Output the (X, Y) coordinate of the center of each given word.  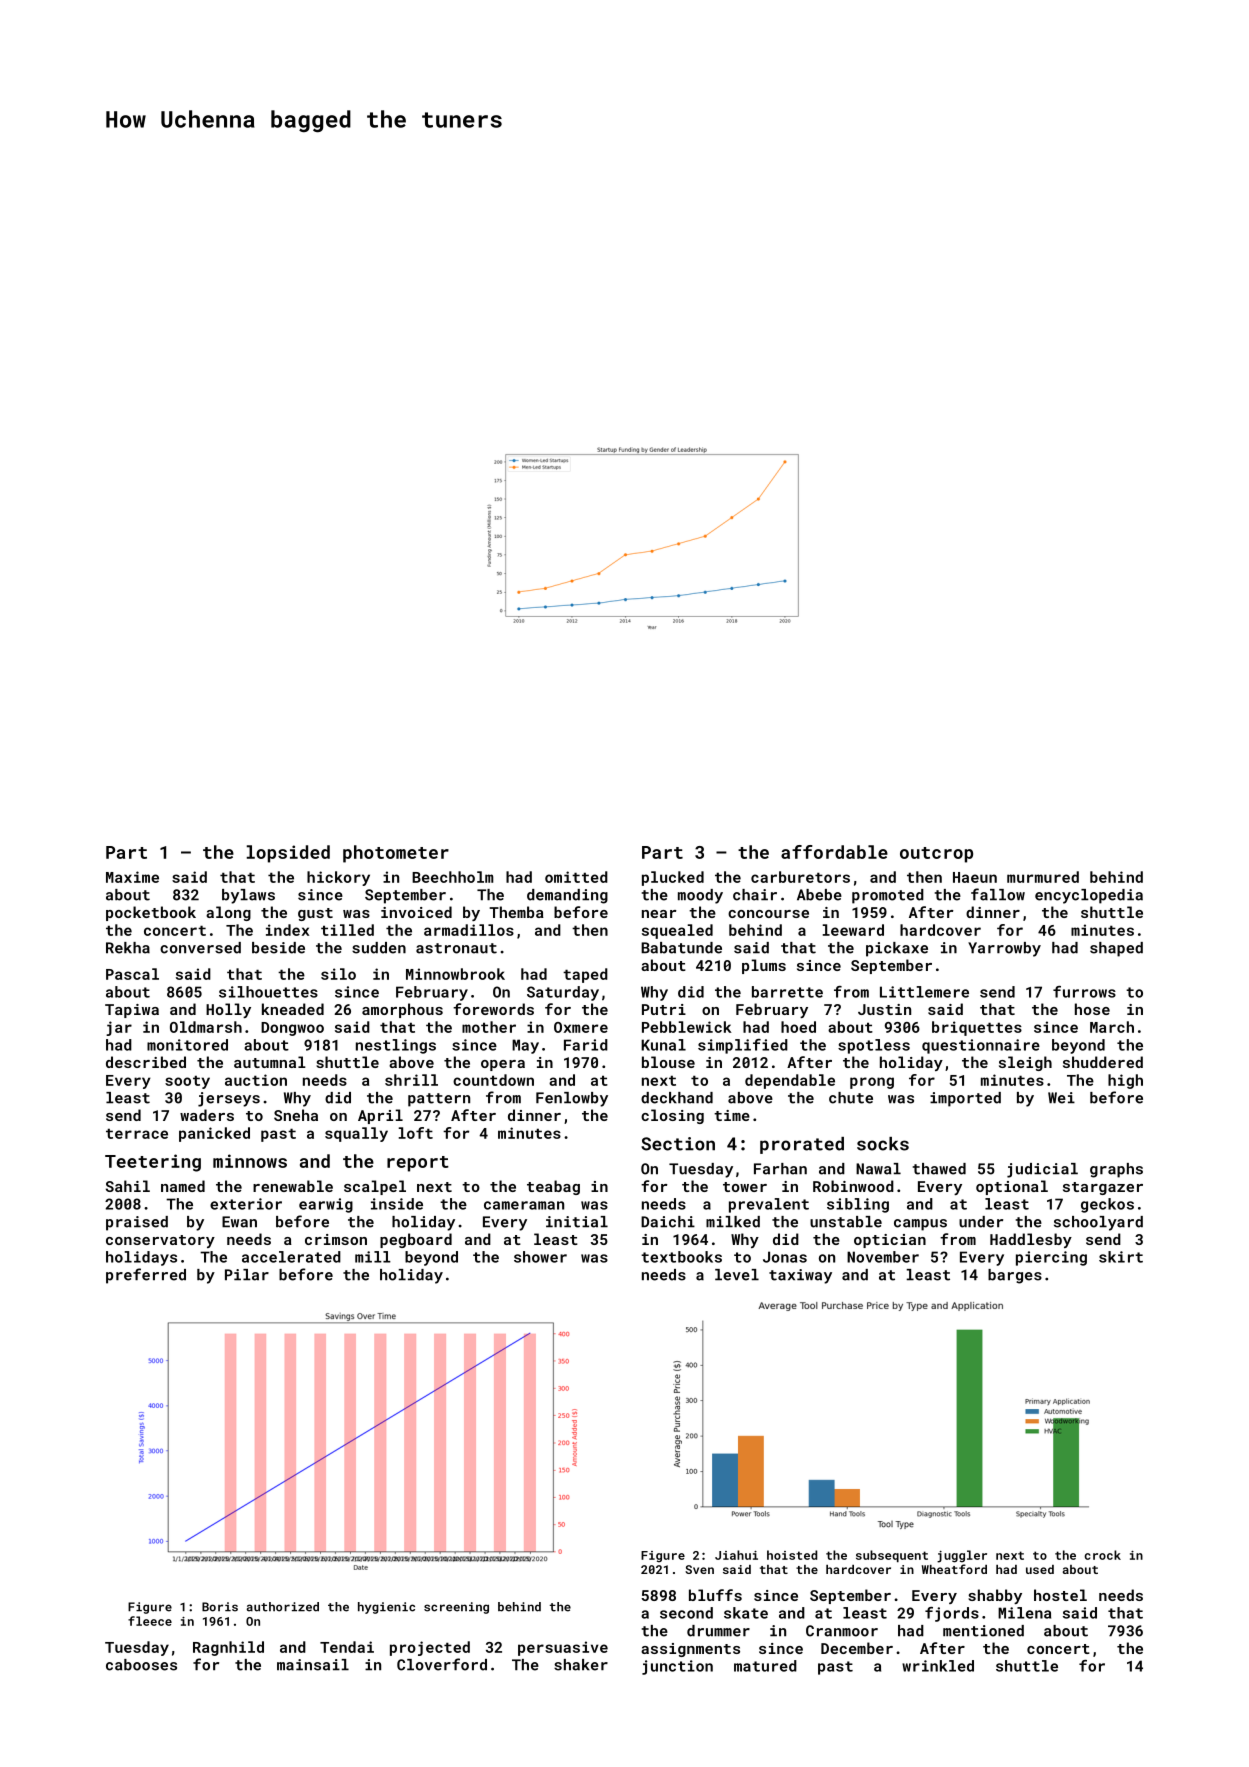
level (737, 1275)
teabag (553, 1187)
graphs (1116, 1170)
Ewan (239, 1222)
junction (677, 1667)
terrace (137, 1133)
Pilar (247, 1275)
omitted (576, 877)
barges (1015, 1276)
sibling (858, 1205)
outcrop (936, 855)
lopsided (288, 854)
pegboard (416, 1240)
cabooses (141, 1665)
